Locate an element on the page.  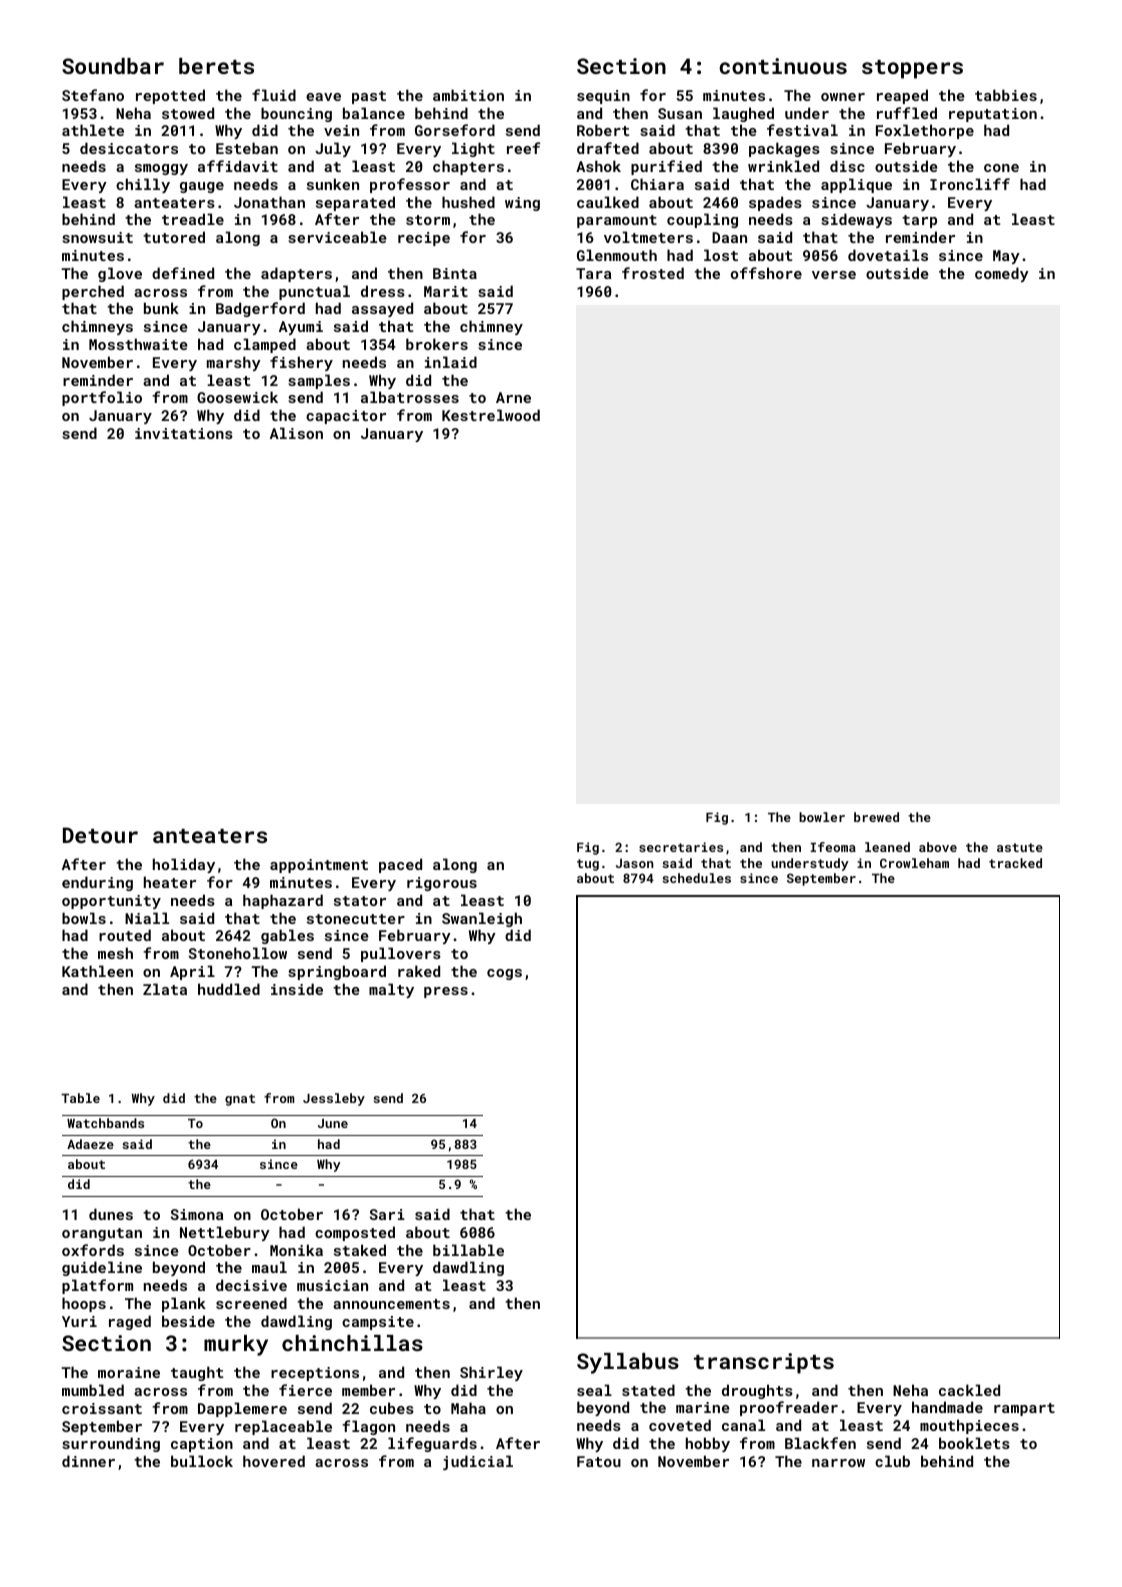
sequin is located at coordinates (603, 97).
